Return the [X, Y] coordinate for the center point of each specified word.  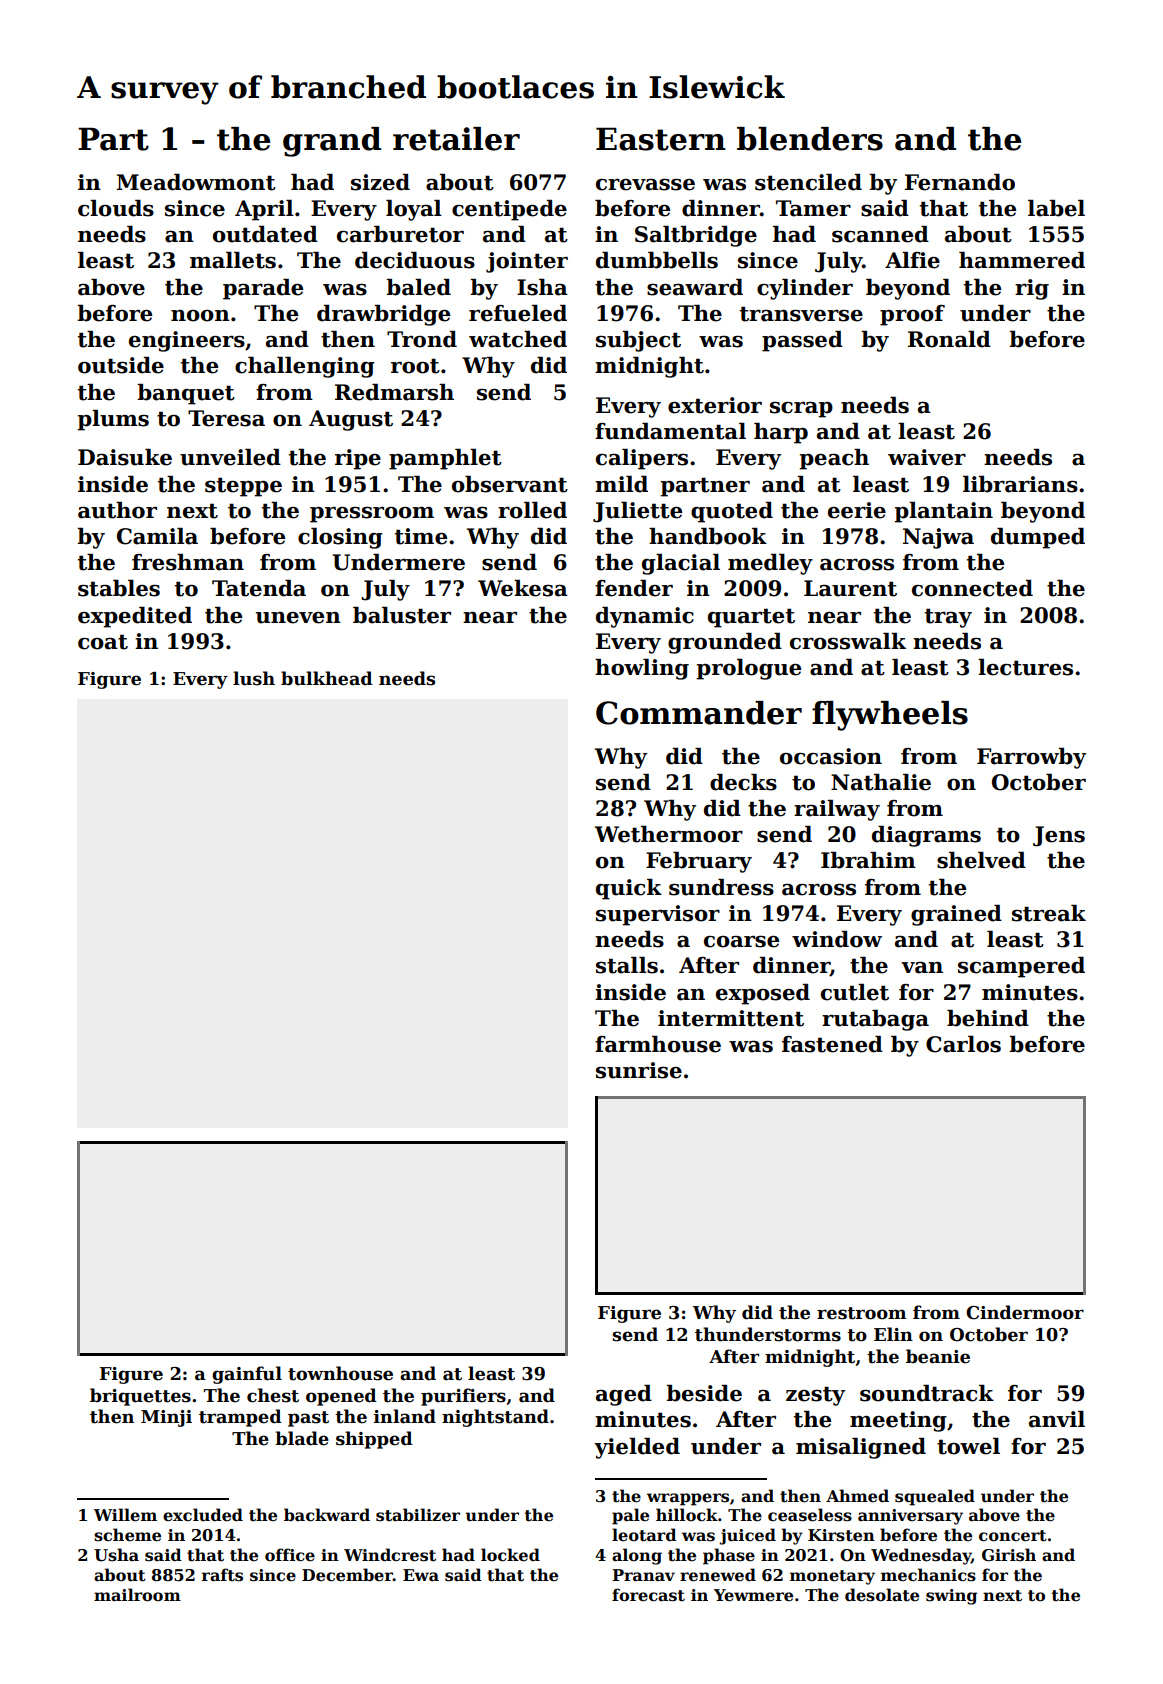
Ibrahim [868, 860]
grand [332, 142]
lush [254, 678]
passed [802, 341]
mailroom [137, 1595]
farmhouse [658, 1044]
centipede [509, 210]
